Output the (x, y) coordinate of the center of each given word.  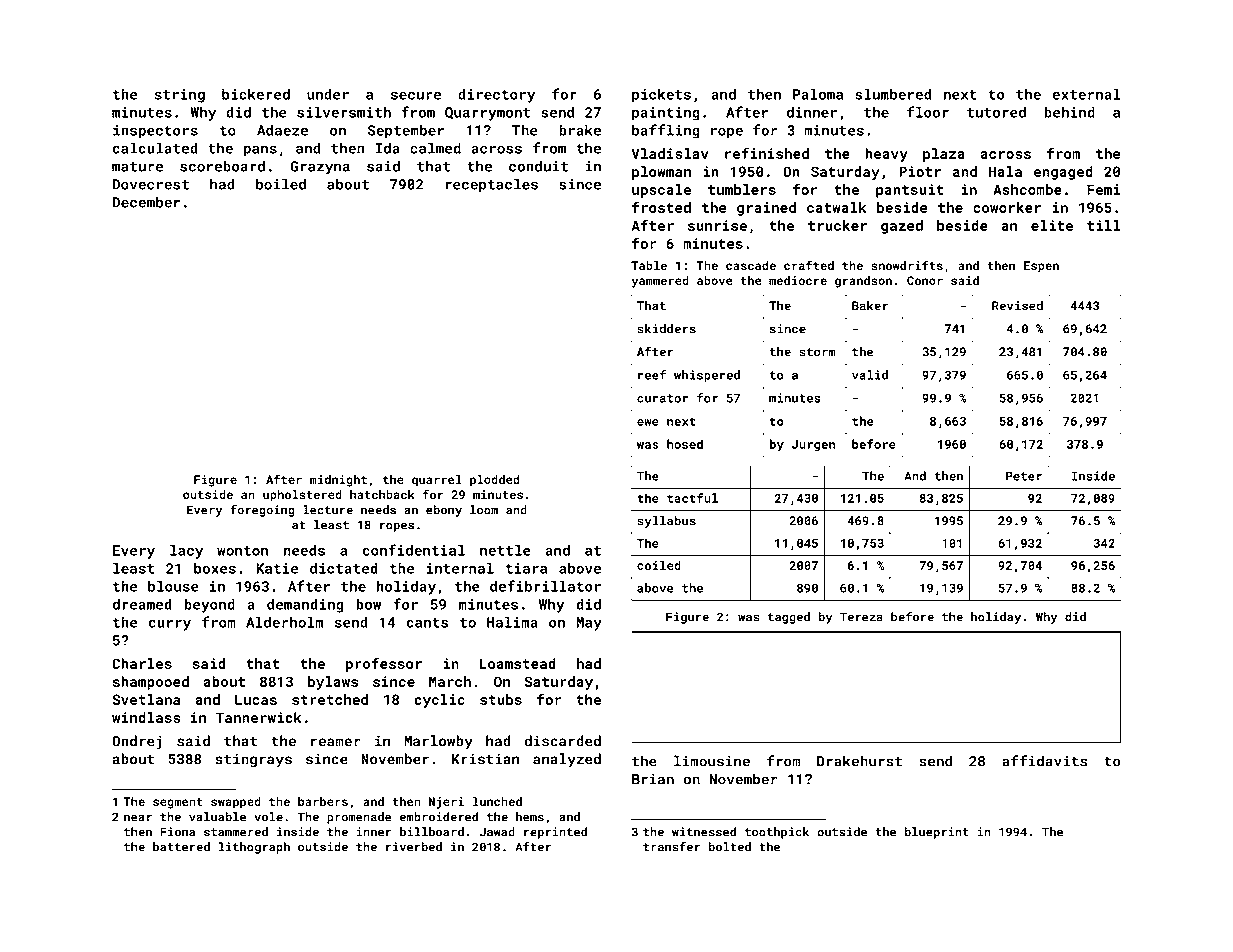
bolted (730, 847)
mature (137, 167)
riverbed (414, 847)
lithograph (254, 848)
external (1086, 94)
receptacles (492, 185)
